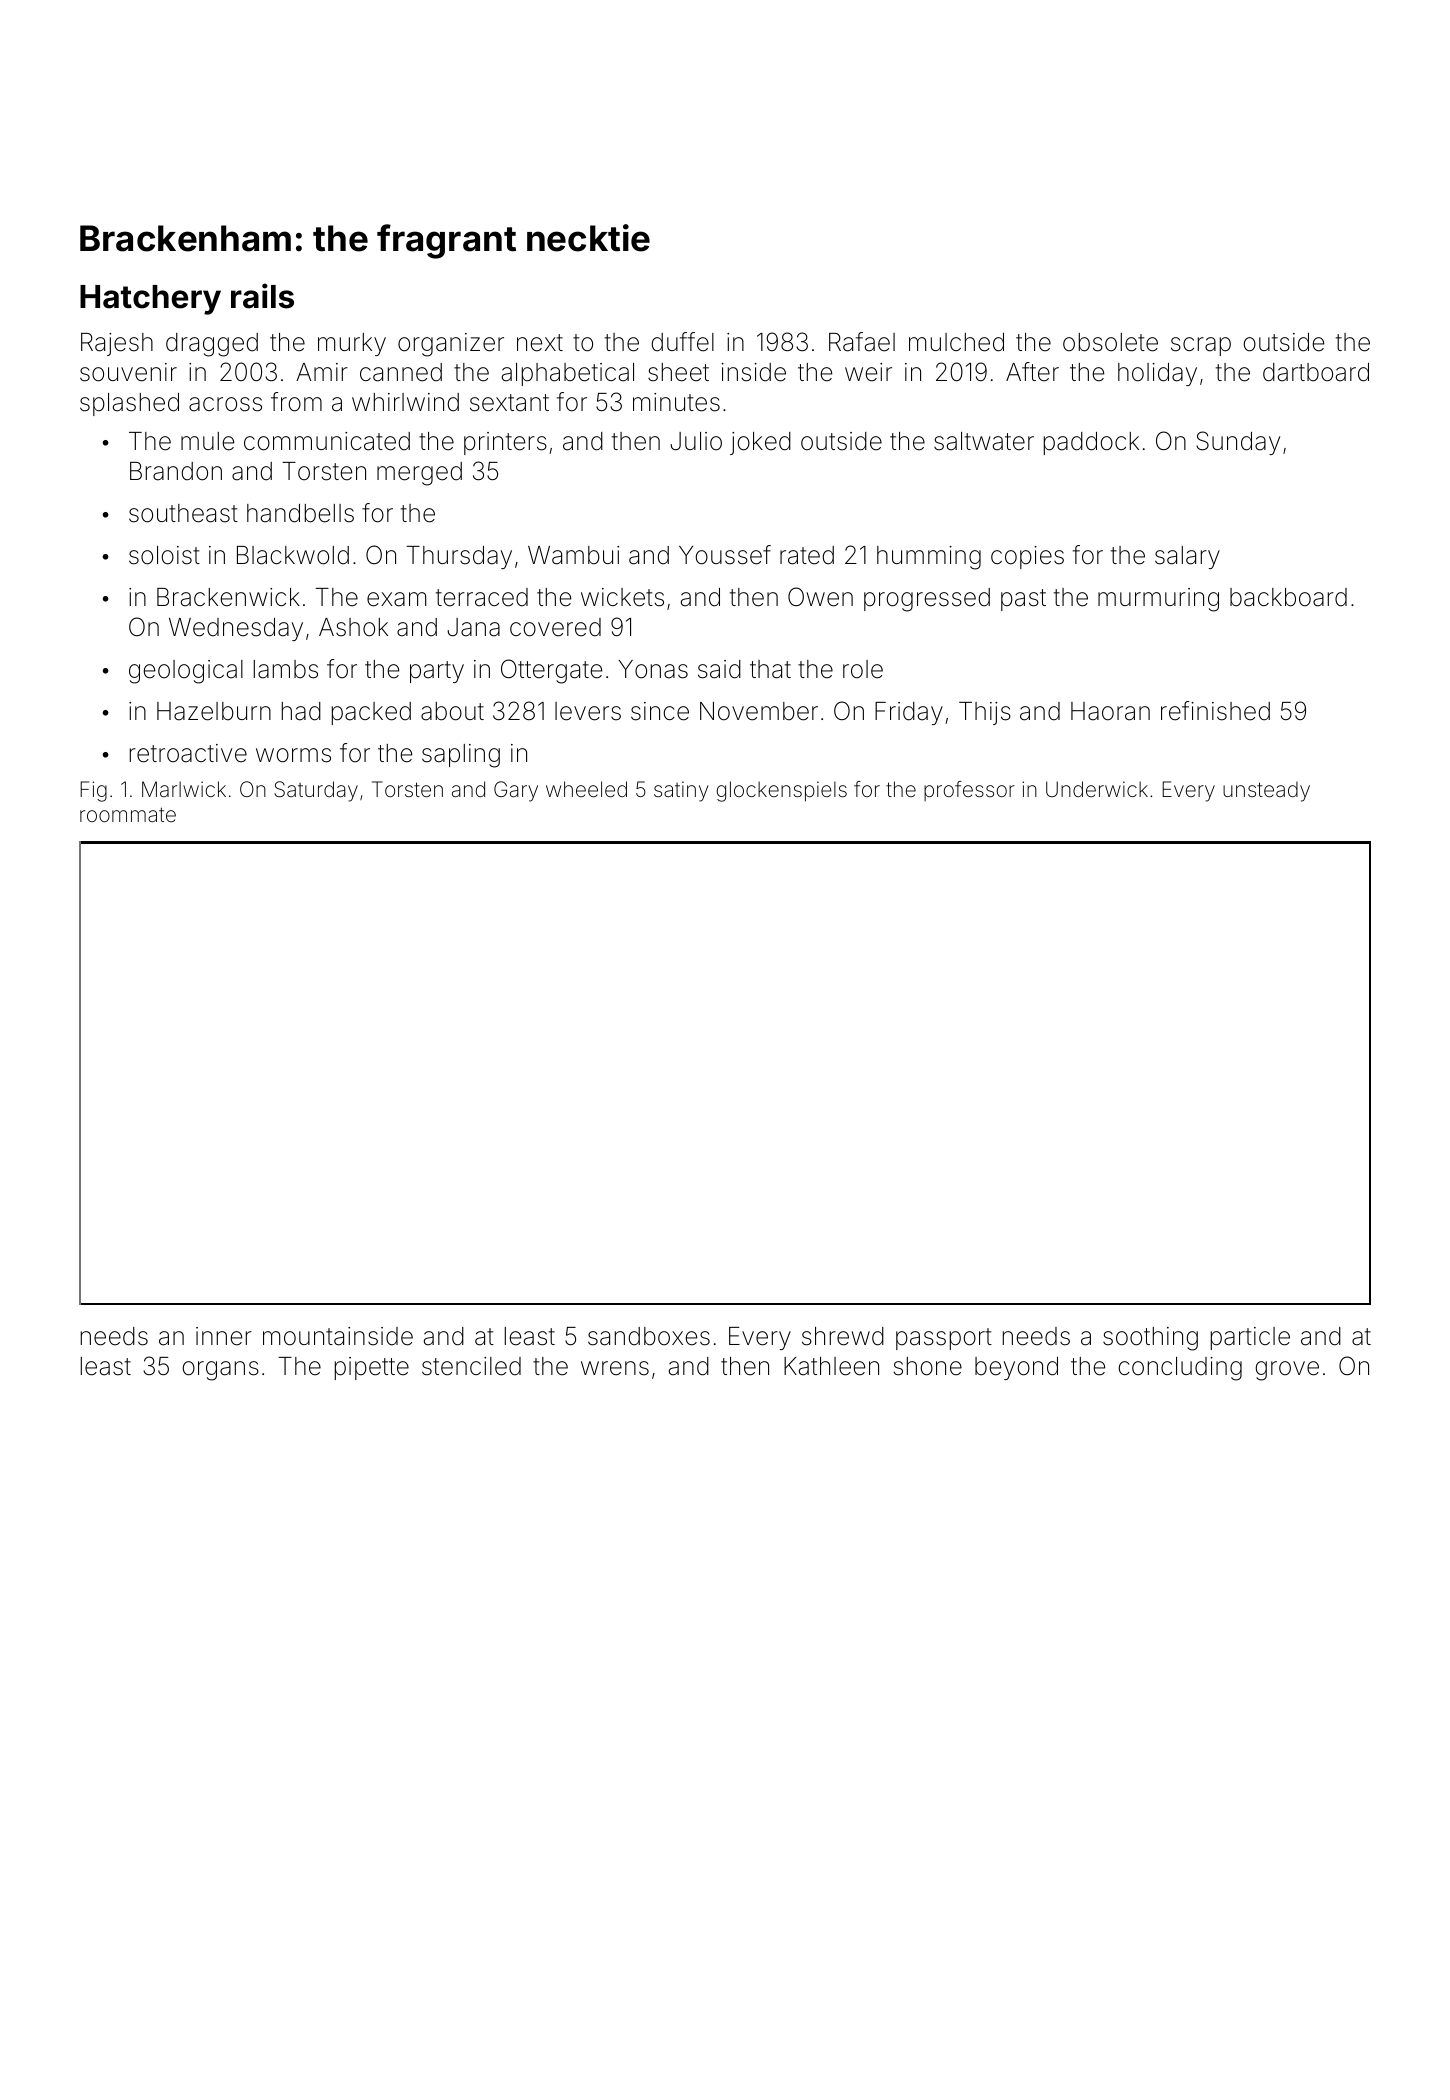  What do you see at coordinates (1266, 791) in the document?
I see `unsteady` at bounding box center [1266, 791].
